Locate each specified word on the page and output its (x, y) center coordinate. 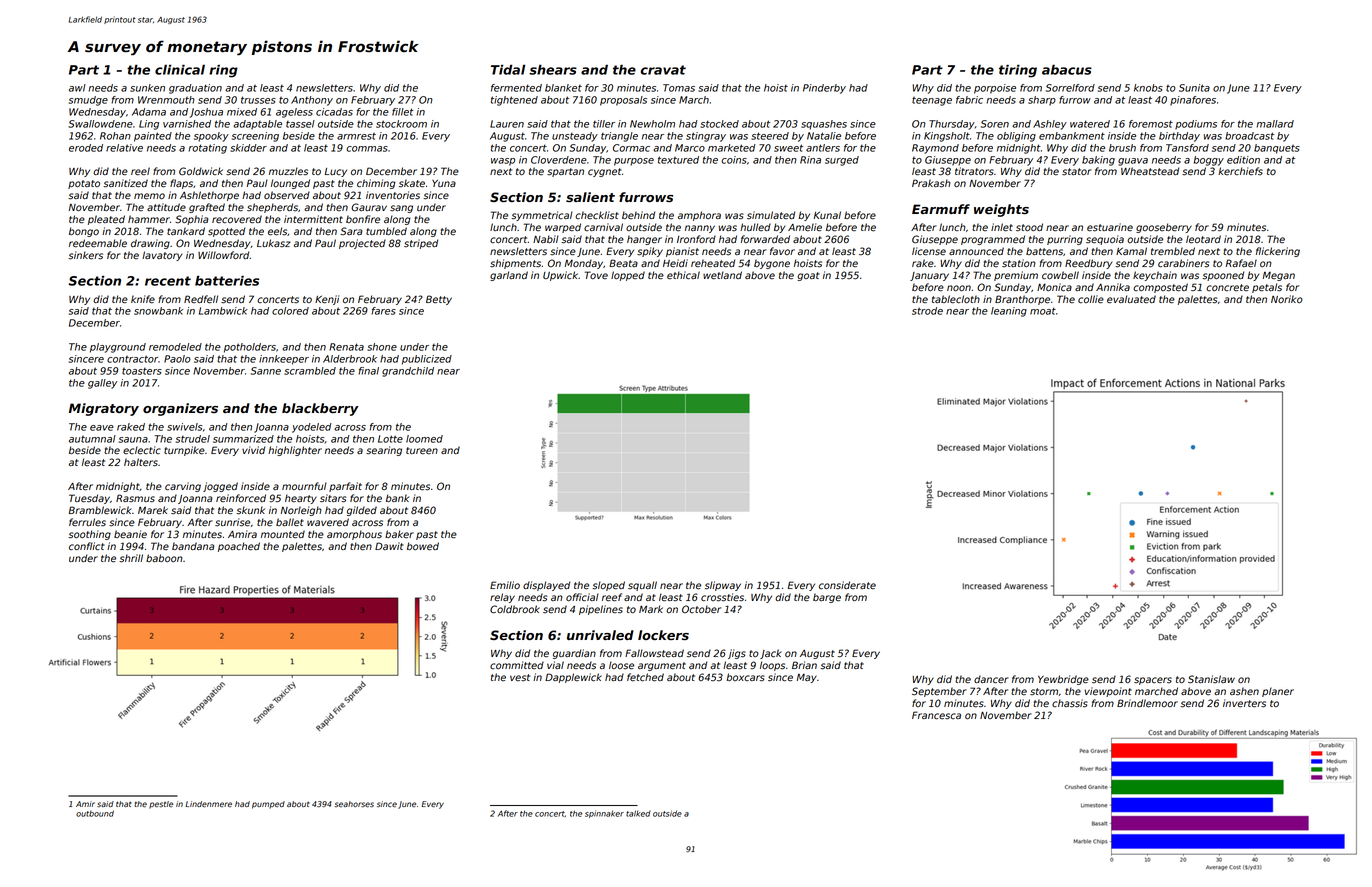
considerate (847, 585)
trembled (1173, 251)
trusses (258, 100)
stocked (719, 124)
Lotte (390, 439)
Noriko (1287, 299)
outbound (95, 813)
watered (1090, 124)
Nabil (546, 239)
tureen (422, 451)
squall (642, 586)
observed (287, 195)
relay (502, 598)
